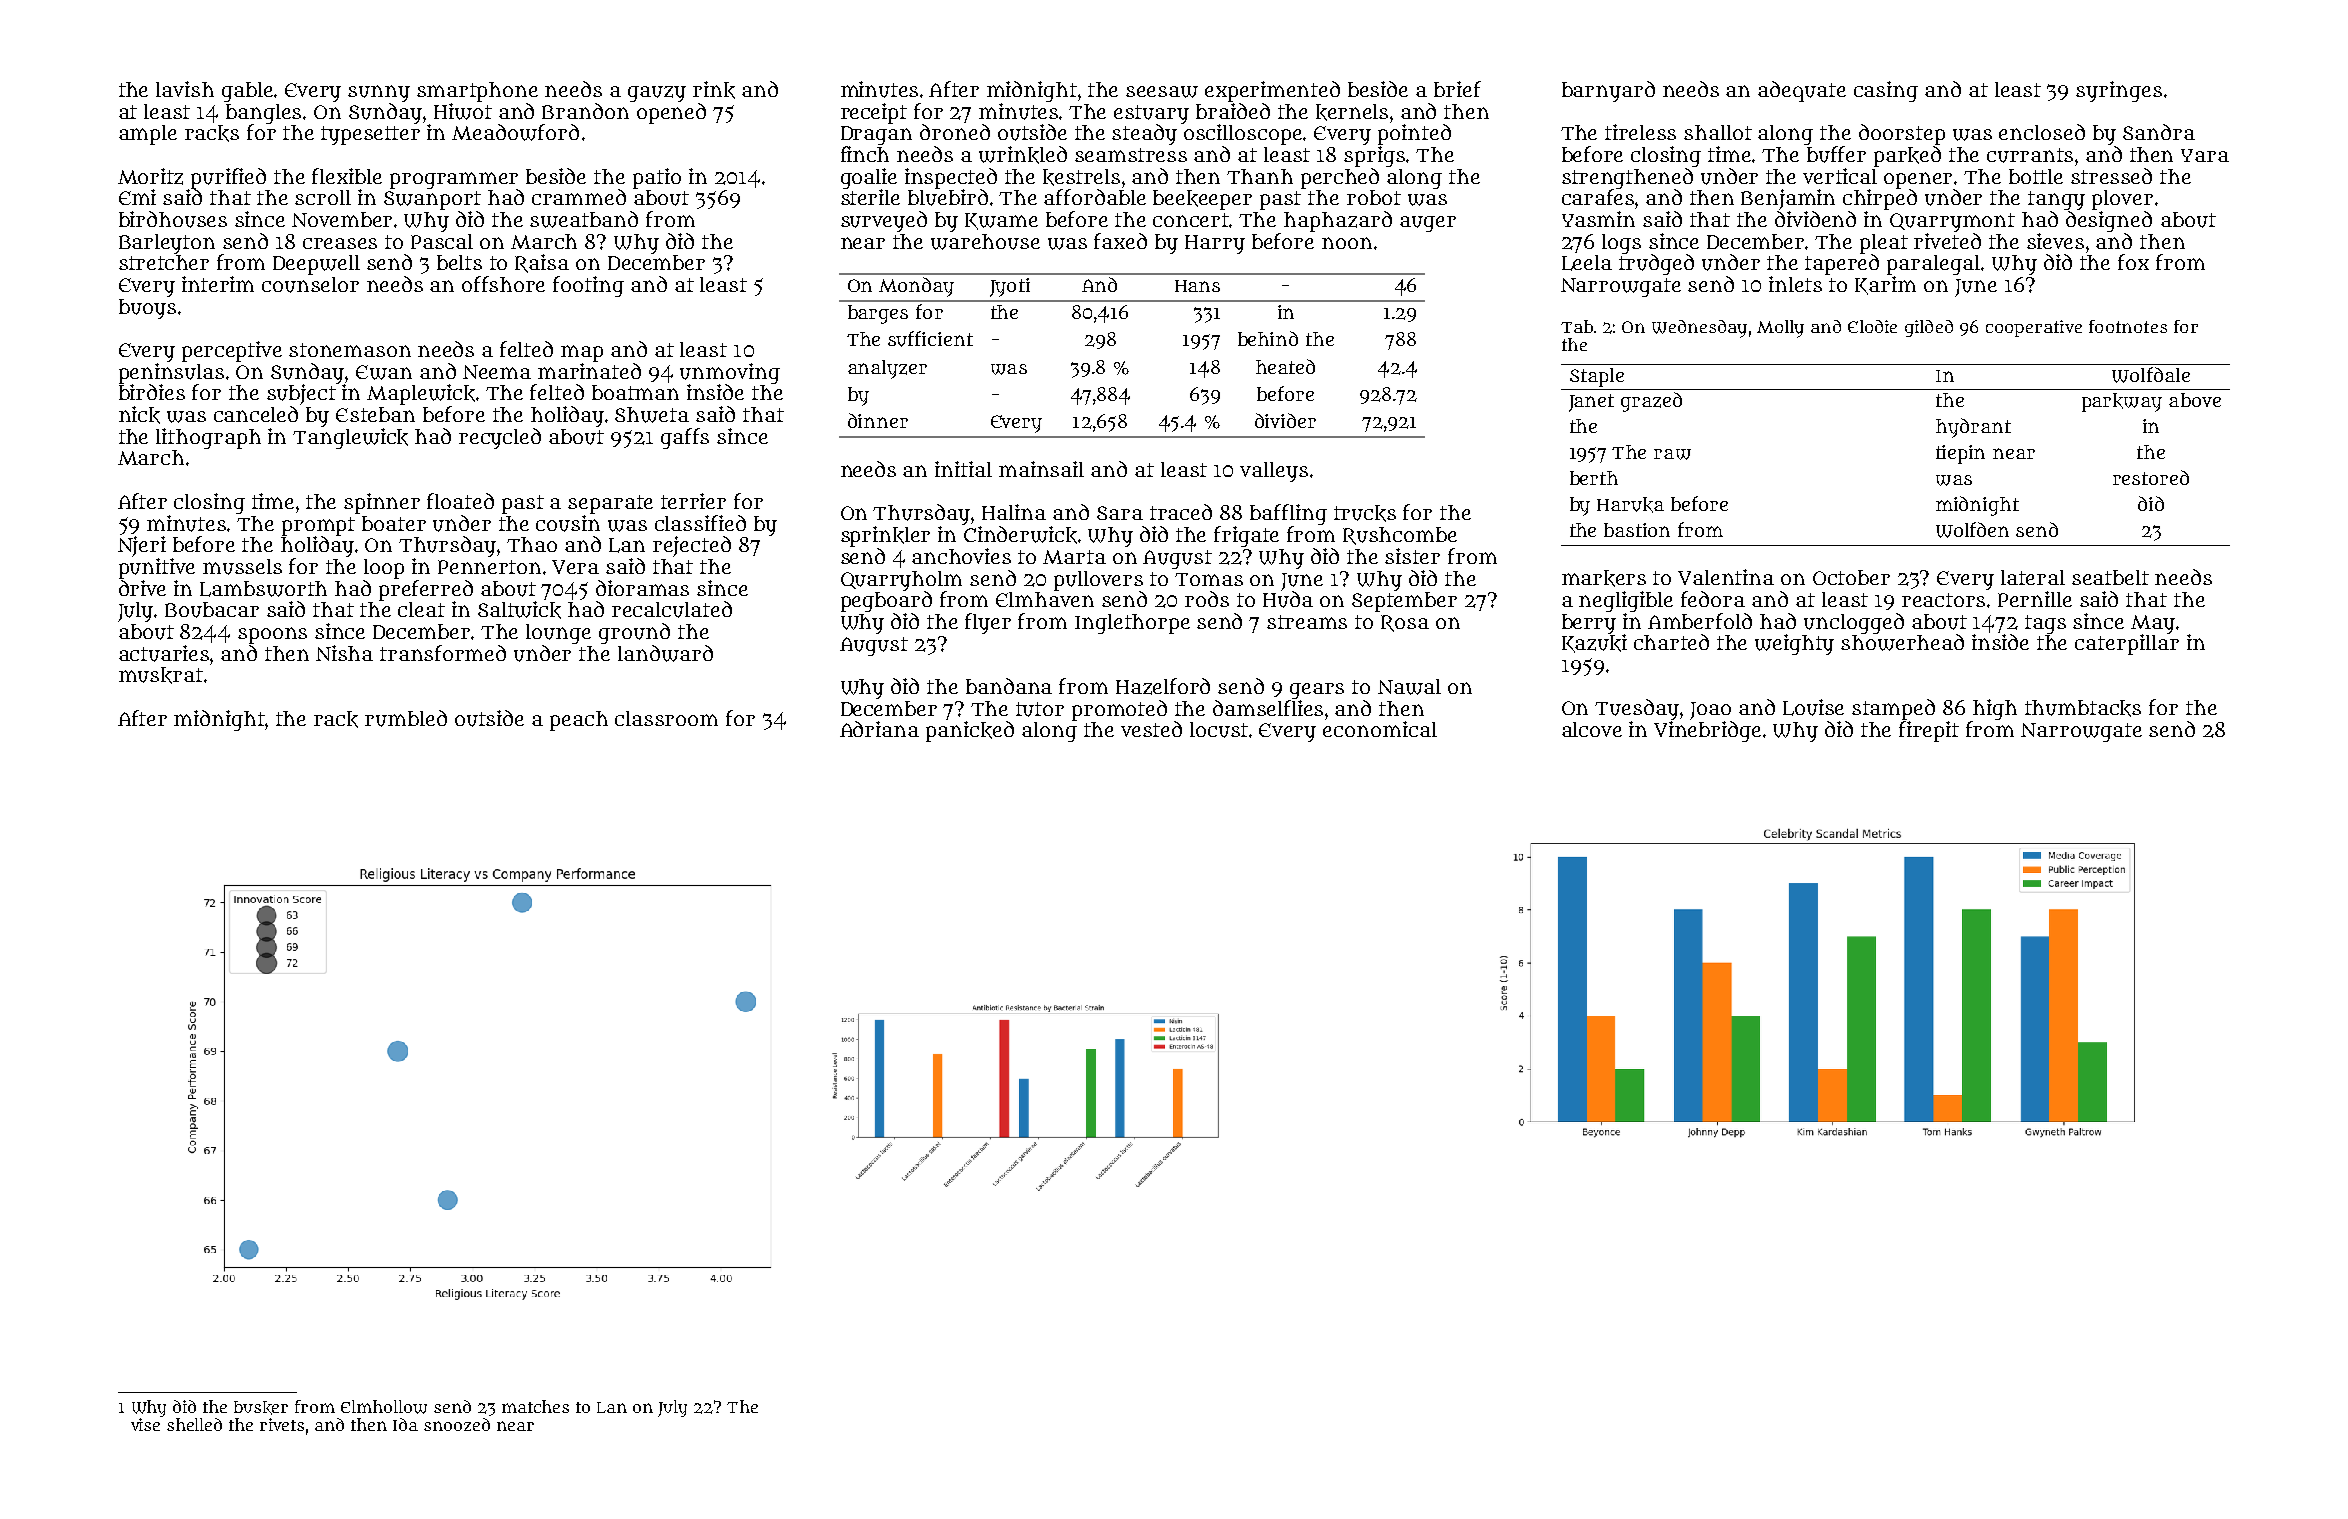 The height and width of the screenshot is (1519, 2348). What do you see at coordinates (1929, 731) in the screenshot?
I see `firepit` at bounding box center [1929, 731].
